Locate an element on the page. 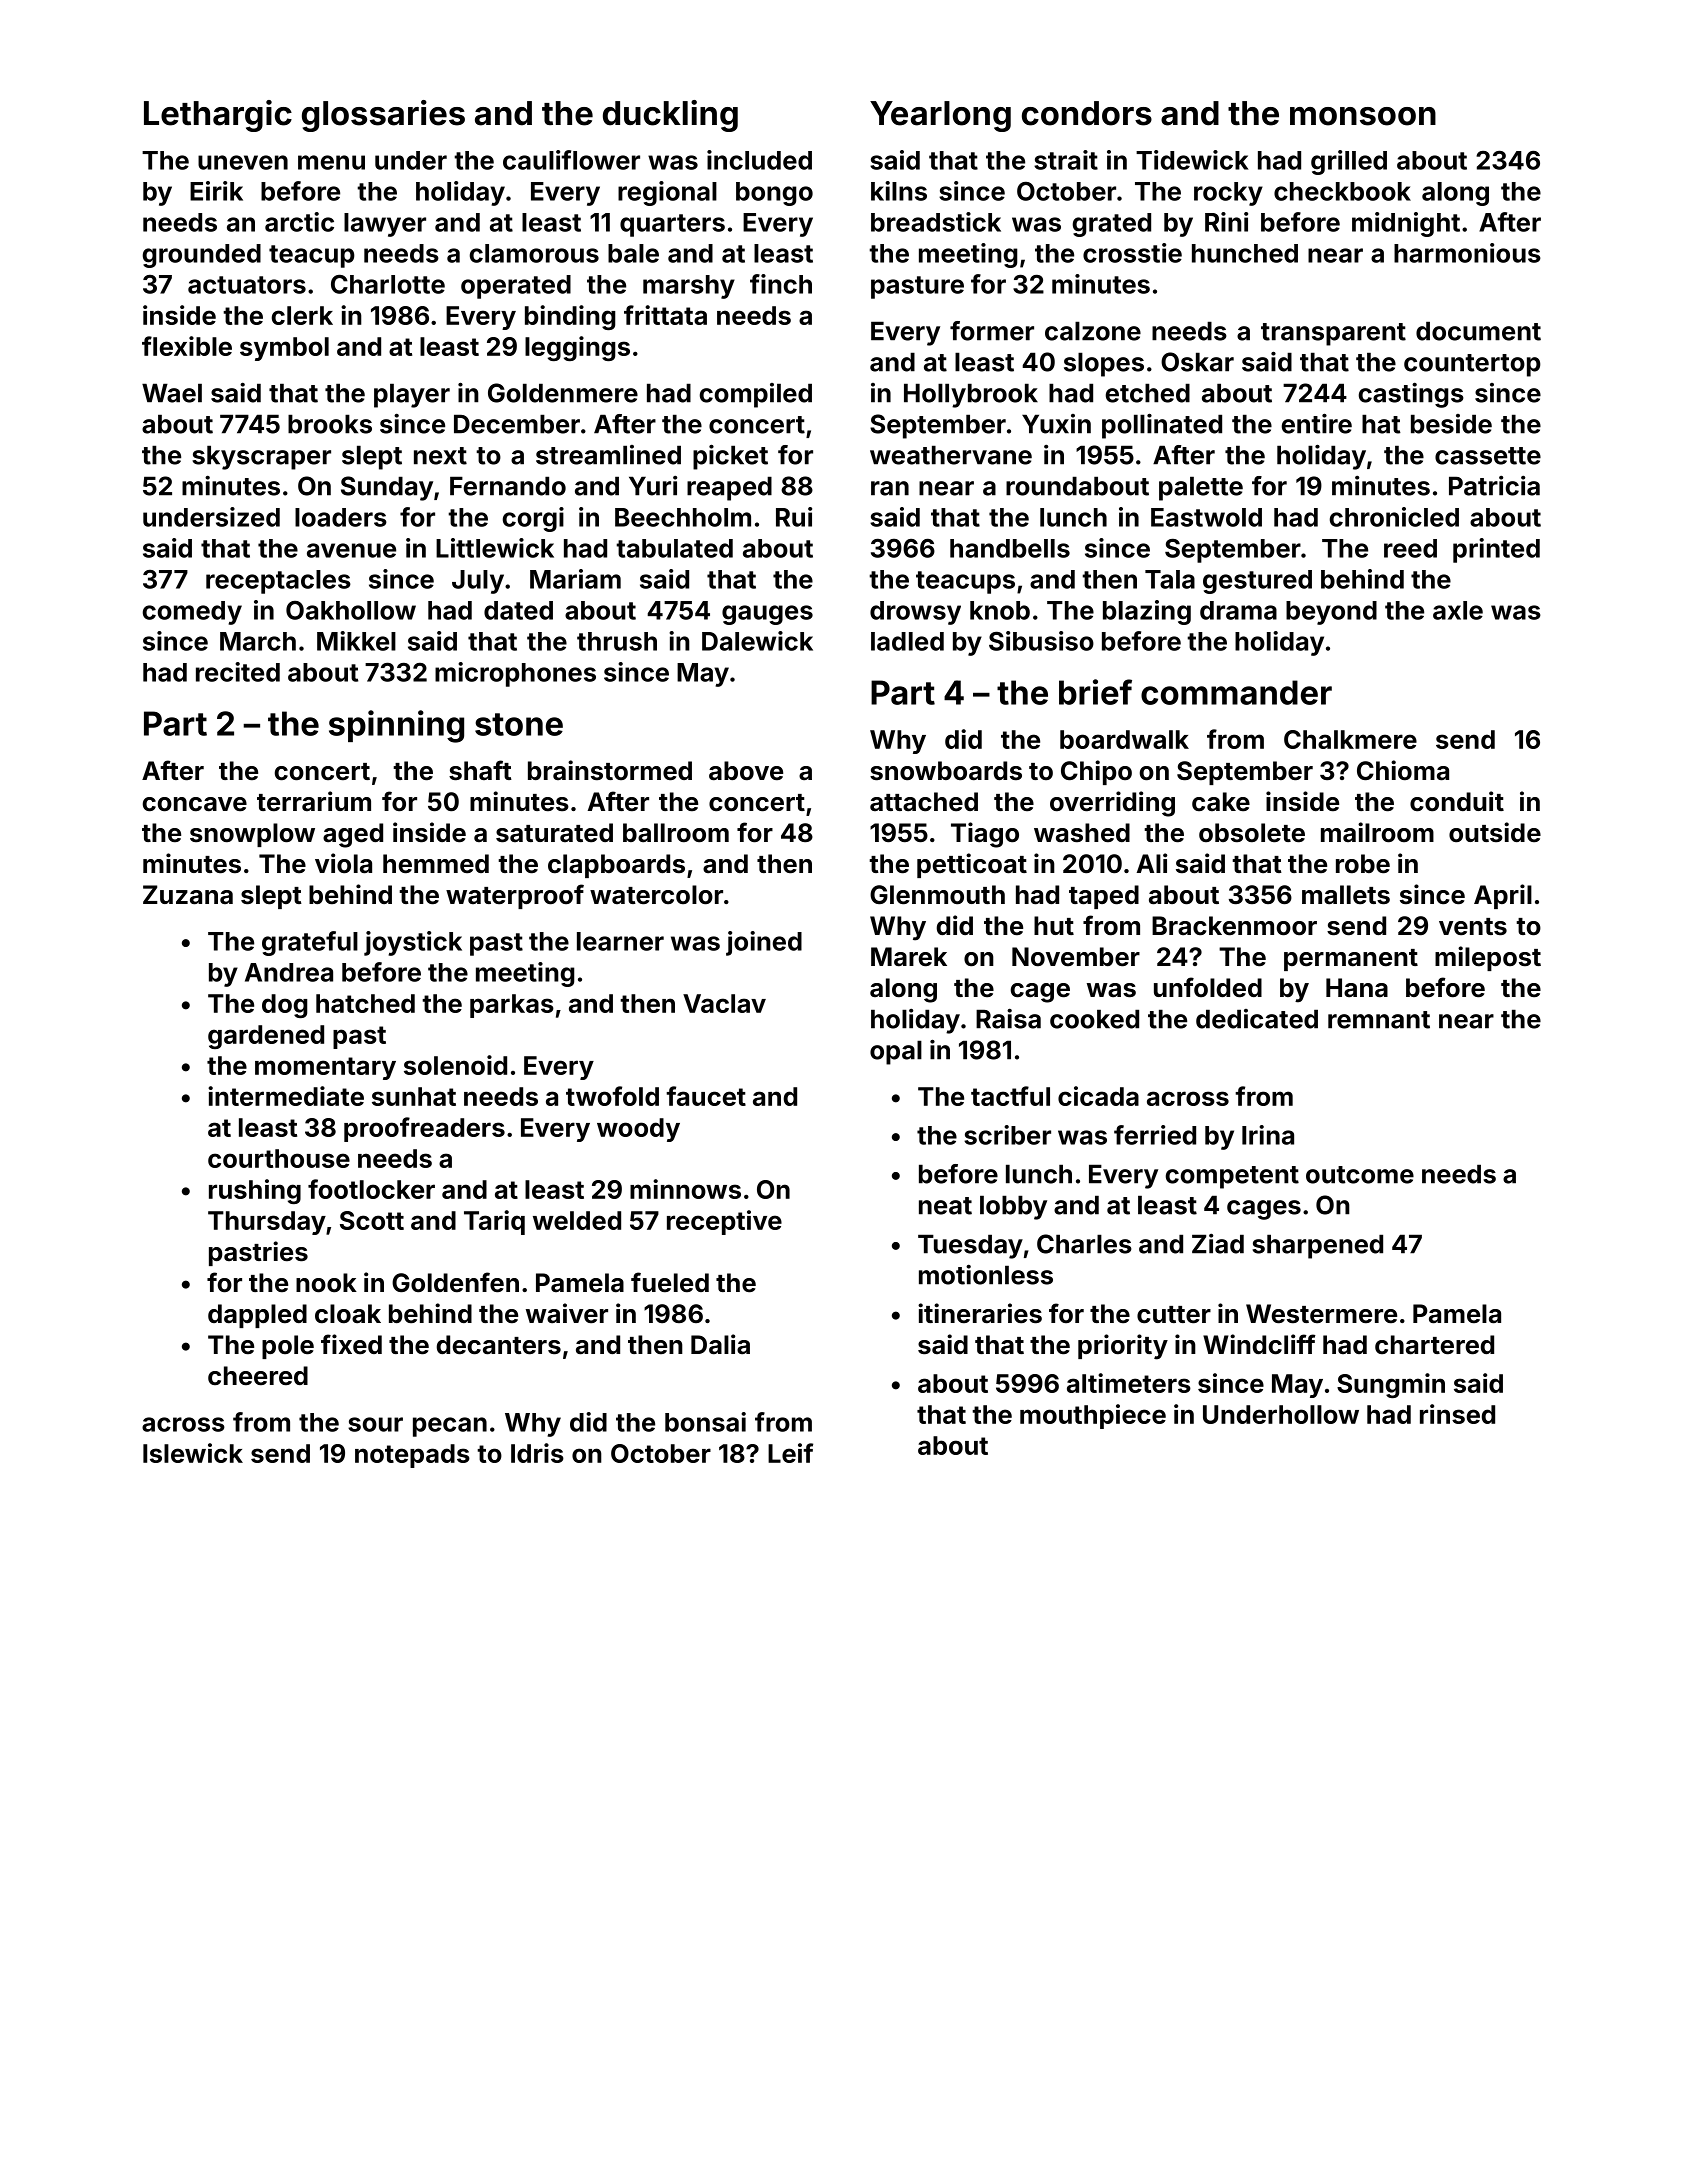 This image has width=1683, height=2178. Chalkmere is located at coordinates (1350, 739).
